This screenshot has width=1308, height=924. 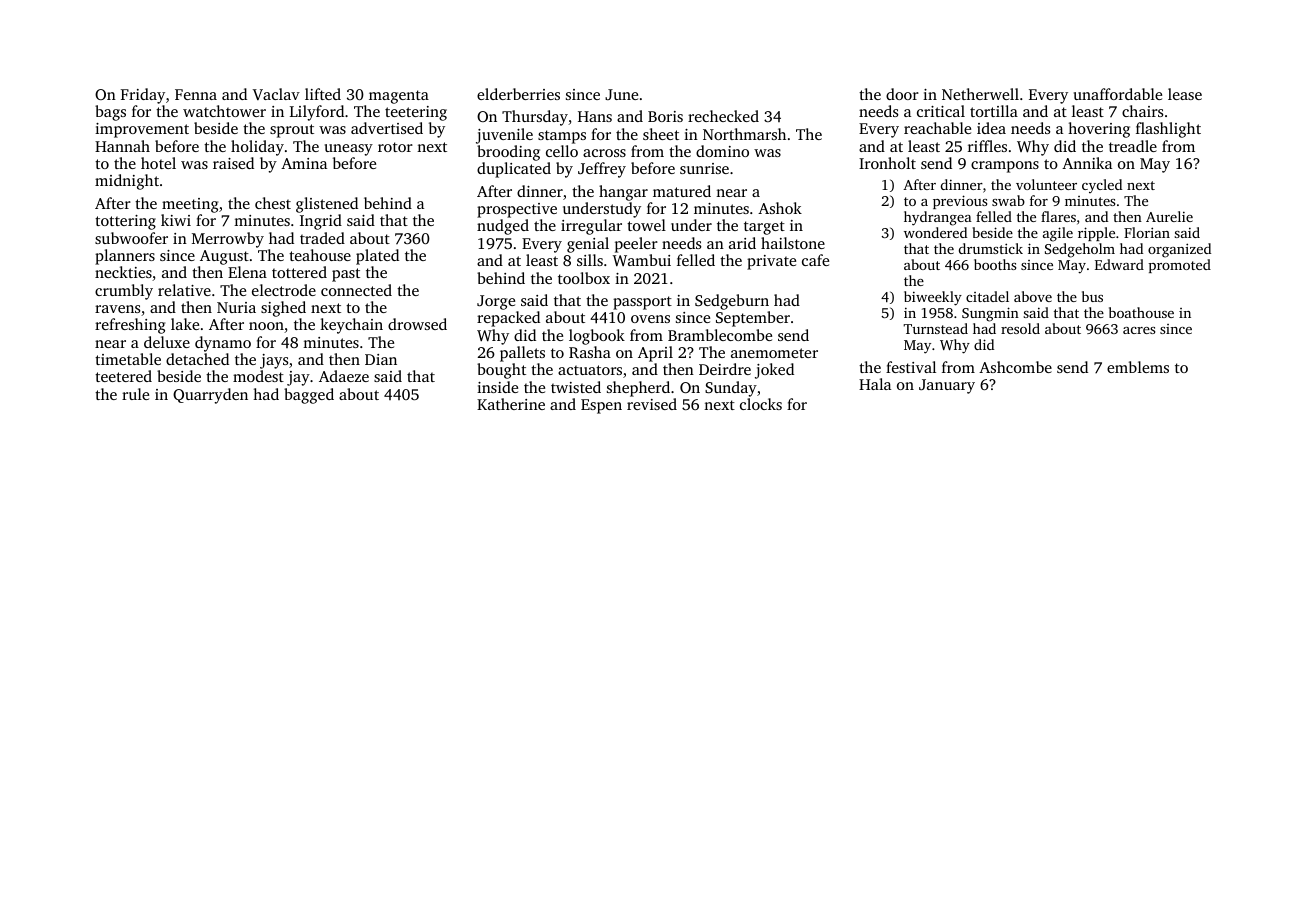 What do you see at coordinates (815, 260) in the screenshot?
I see `cafe` at bounding box center [815, 260].
